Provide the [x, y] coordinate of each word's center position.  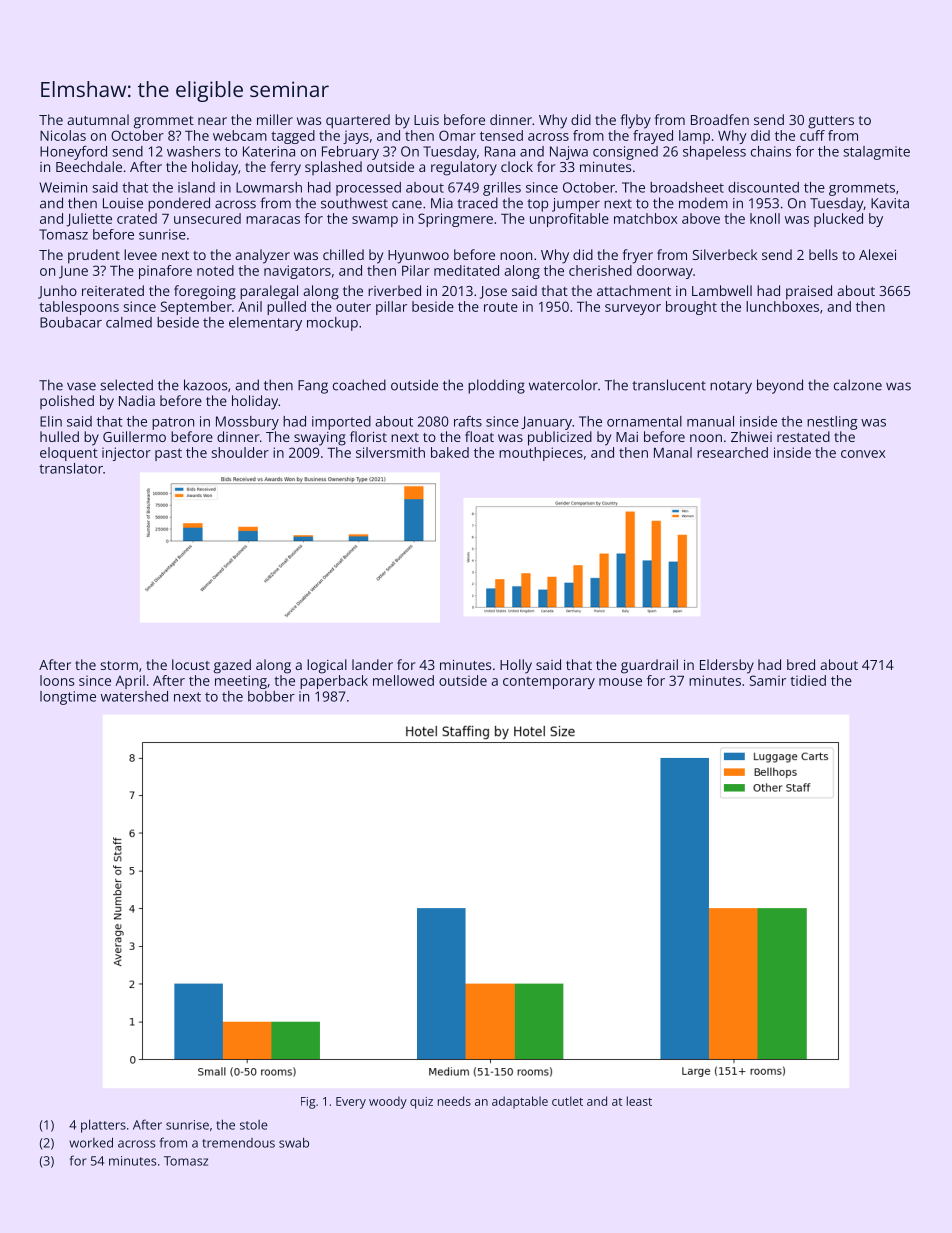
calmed [129, 322]
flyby [636, 121]
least [639, 1101]
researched [732, 452]
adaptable [520, 1102]
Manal [673, 452]
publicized [560, 438]
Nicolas [63, 135]
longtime [68, 698]
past [168, 454]
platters [103, 1126]
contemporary [549, 683]
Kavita [890, 203]
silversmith [390, 452]
